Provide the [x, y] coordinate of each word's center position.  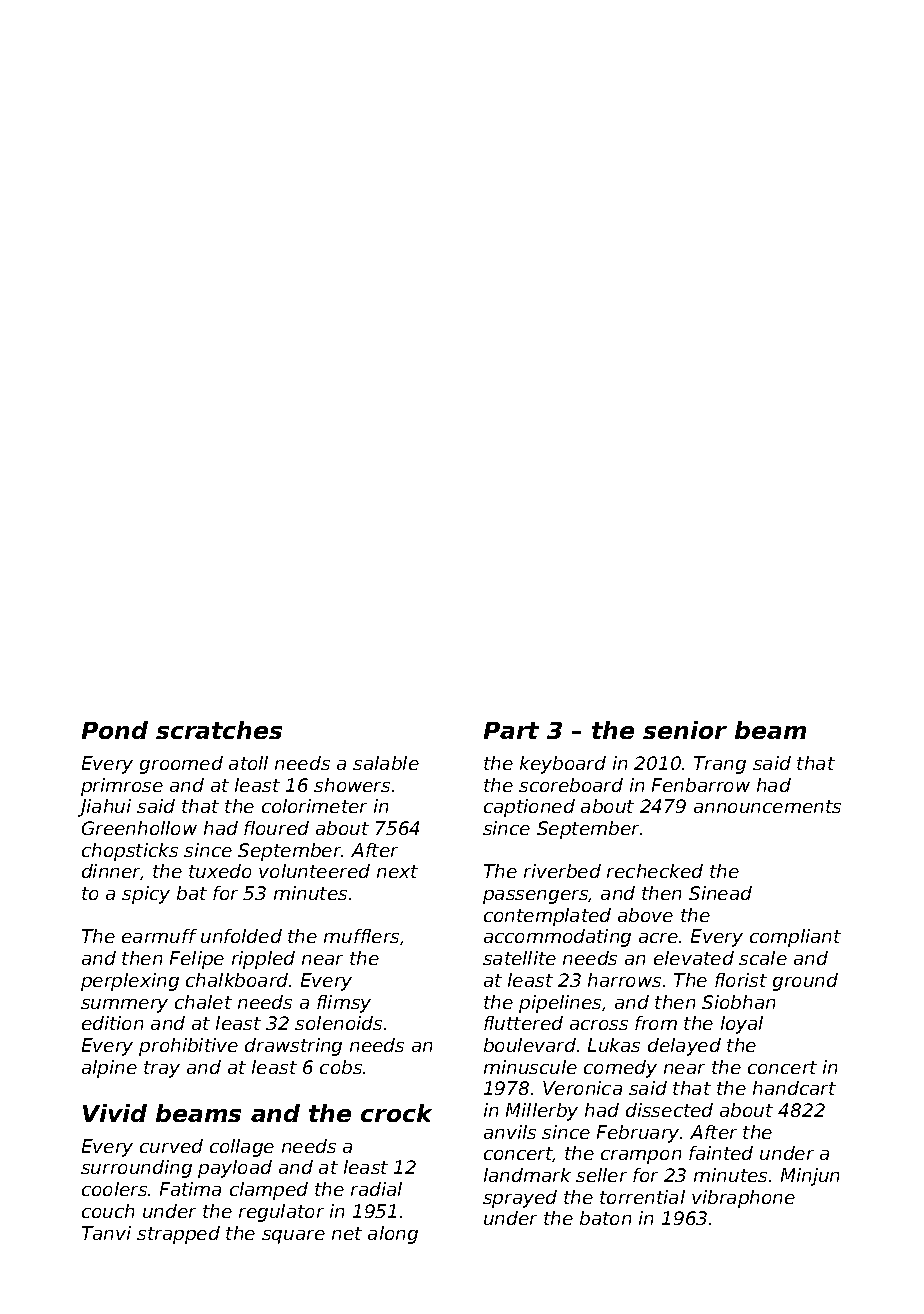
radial [376, 1189]
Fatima [190, 1189]
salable [386, 763]
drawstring [293, 1047]
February [639, 1134]
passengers [536, 897]
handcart [794, 1088]
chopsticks [130, 852]
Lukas [614, 1045]
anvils [510, 1132]
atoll [248, 763]
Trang [720, 765]
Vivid [115, 1113]
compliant [795, 938]
